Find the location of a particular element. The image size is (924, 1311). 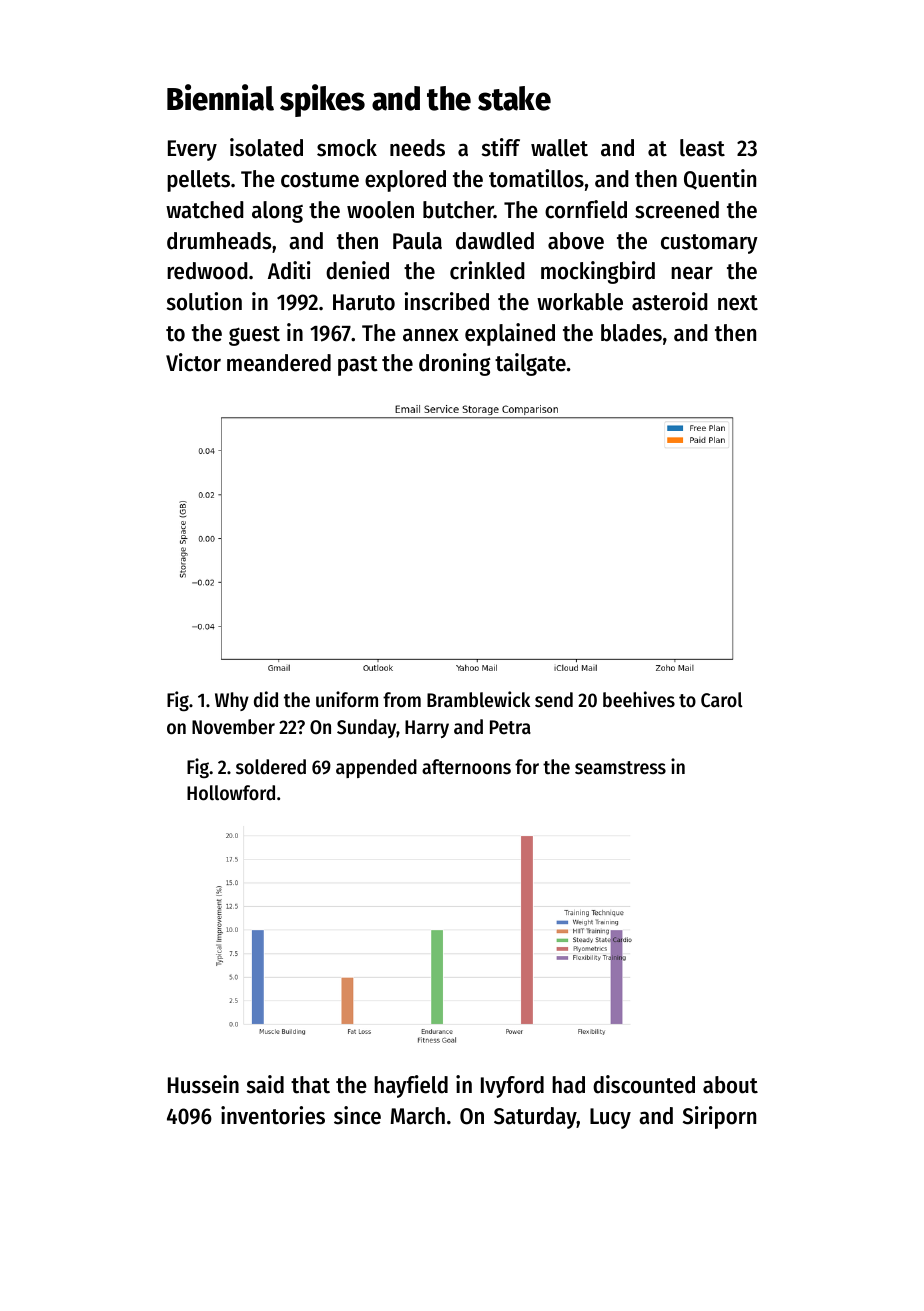

costume is located at coordinates (320, 180).
